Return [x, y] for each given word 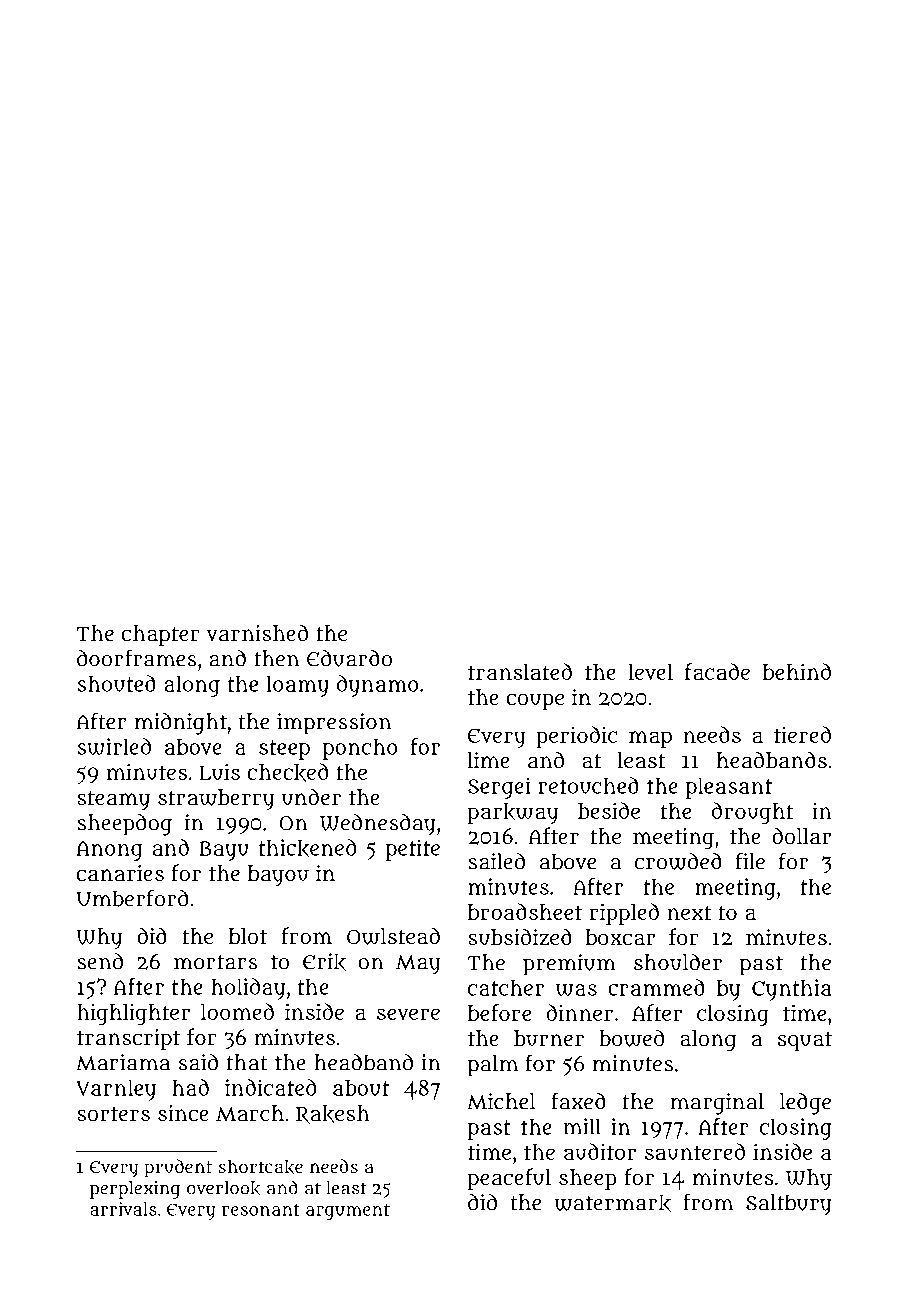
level [650, 672]
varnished [257, 632]
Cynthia [792, 990]
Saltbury [789, 1205]
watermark [612, 1203]
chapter [161, 635]
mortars [216, 962]
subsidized [520, 937]
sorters [113, 1114]
